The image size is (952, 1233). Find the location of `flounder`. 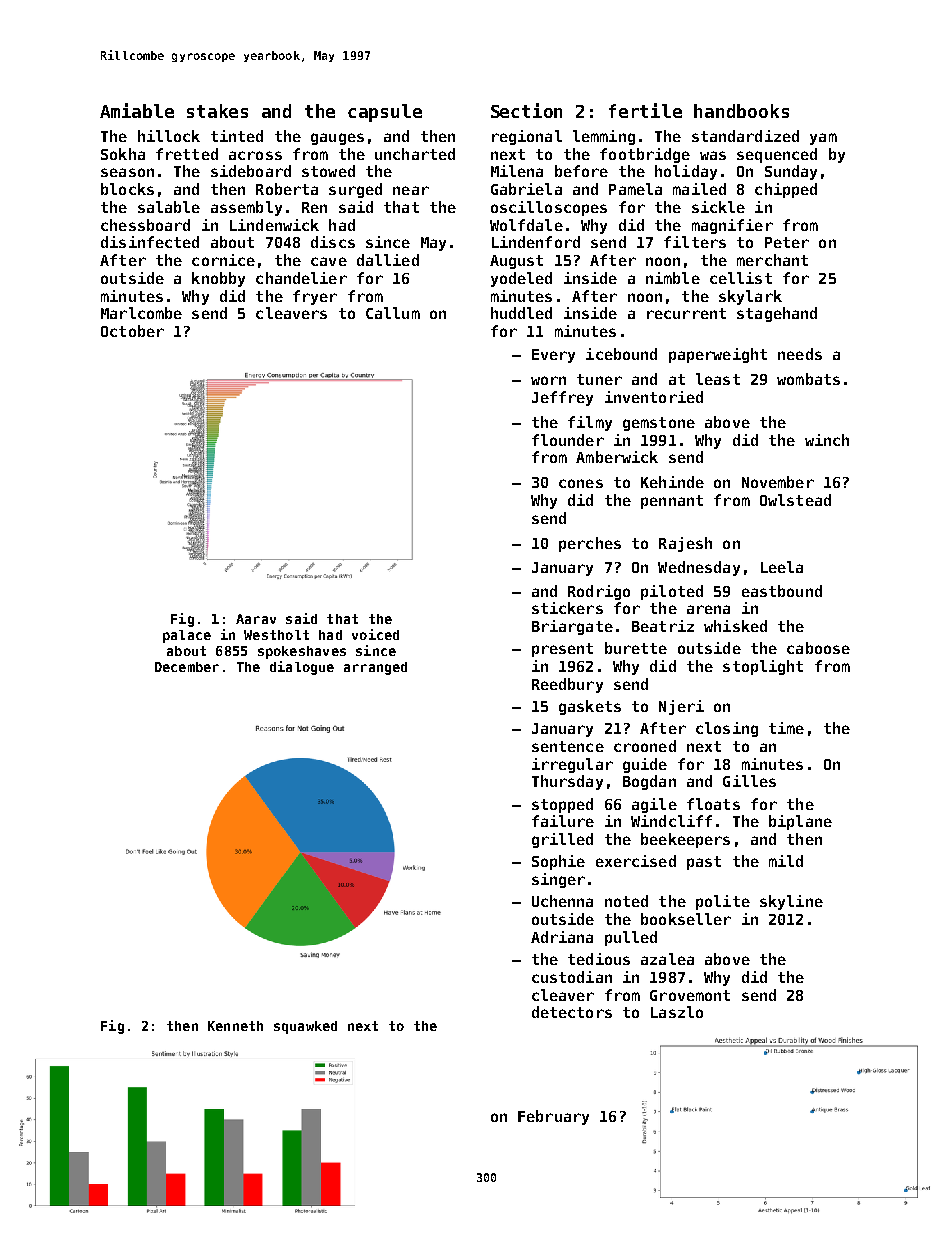

flounder is located at coordinates (568, 440).
